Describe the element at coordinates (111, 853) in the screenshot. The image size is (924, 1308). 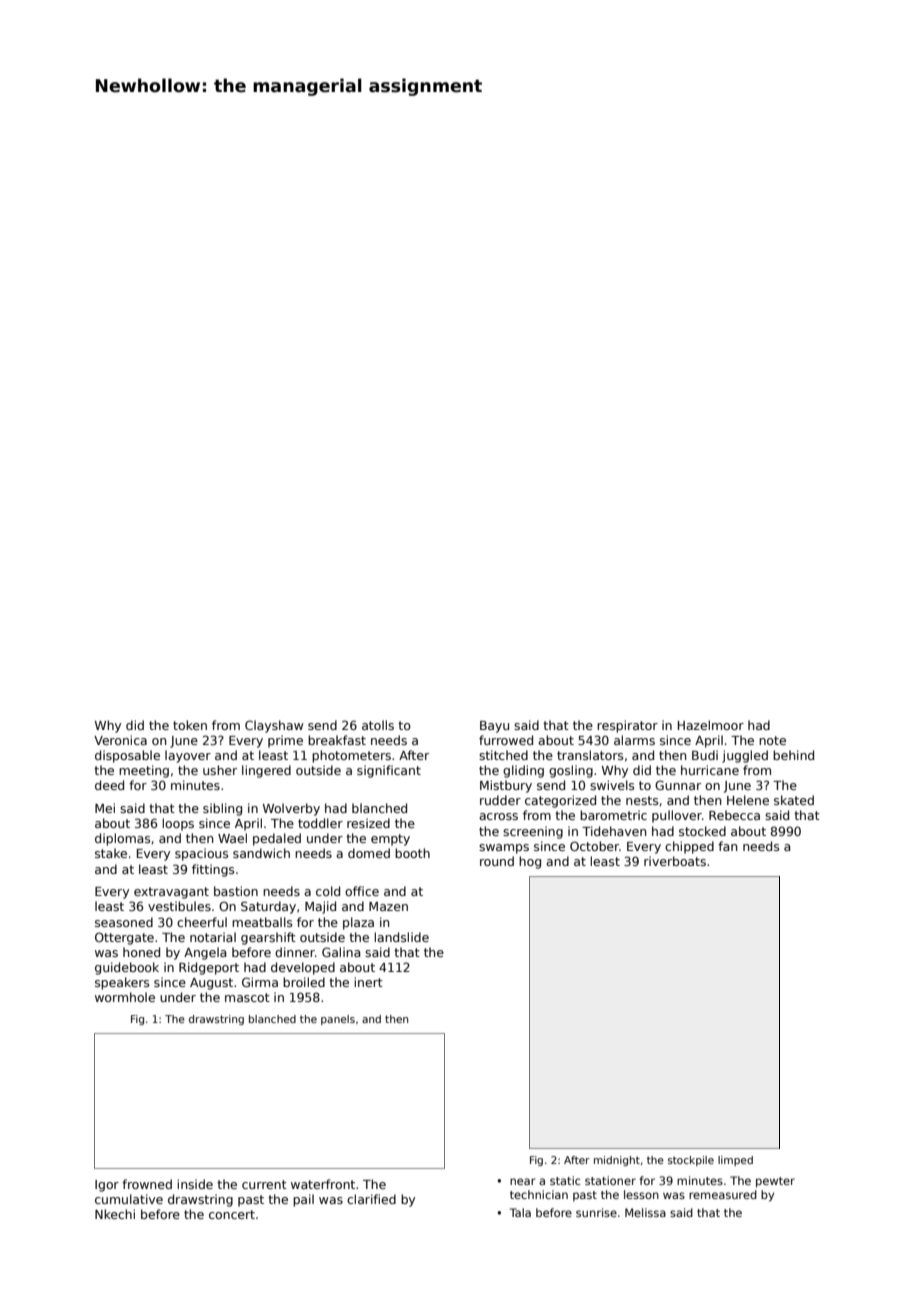
I see `stake` at that location.
